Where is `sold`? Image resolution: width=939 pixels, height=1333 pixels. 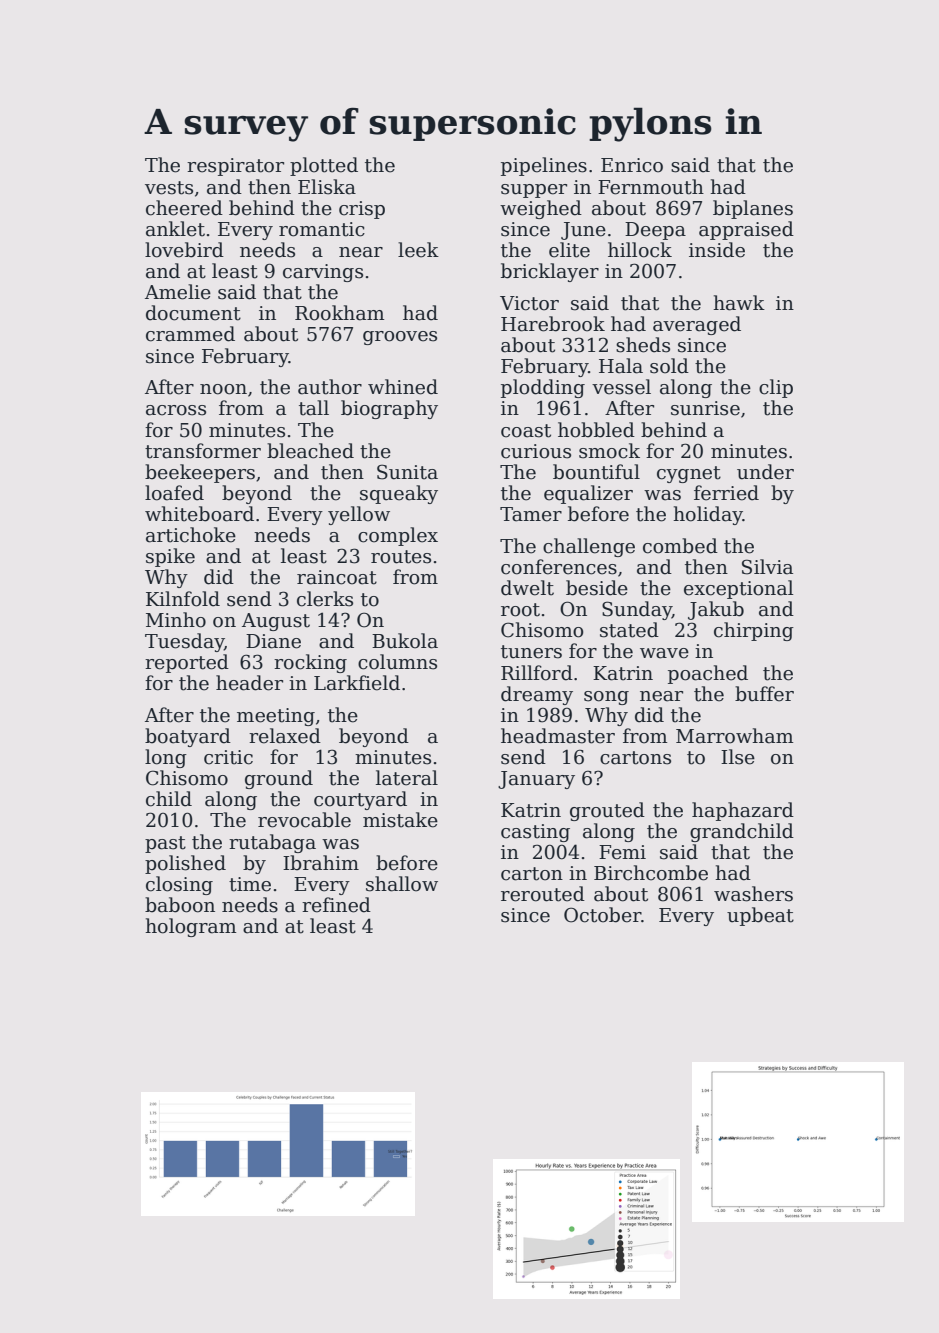
sold is located at coordinates (669, 366).
